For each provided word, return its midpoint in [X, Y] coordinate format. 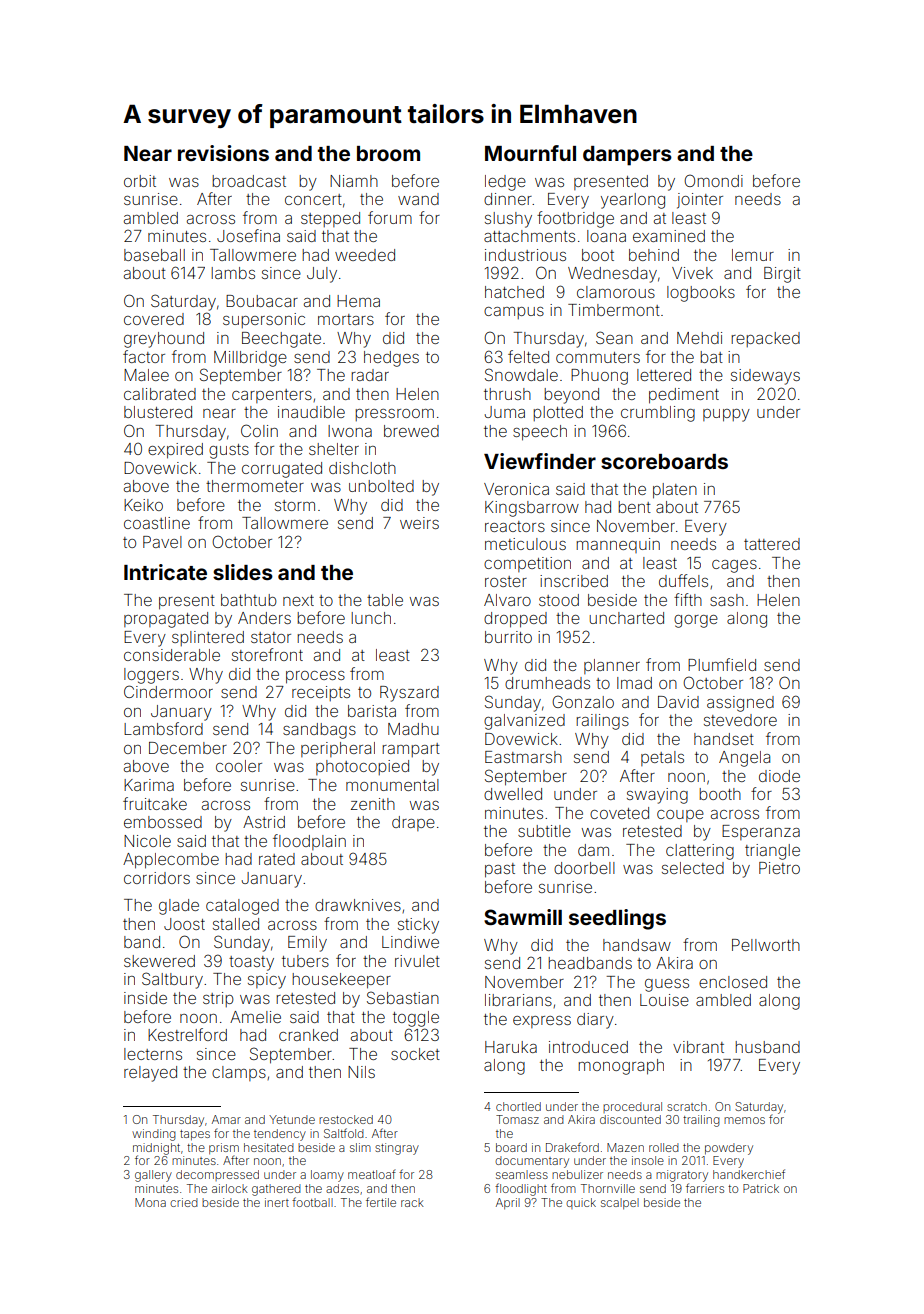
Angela [744, 759]
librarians [518, 1000]
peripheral [338, 749]
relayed [150, 1074]
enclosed [733, 982]
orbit [140, 181]
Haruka [511, 1047]
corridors [157, 878]
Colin [259, 430]
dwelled [513, 794]
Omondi [713, 180]
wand [418, 199]
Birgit [782, 275]
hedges [391, 359]
